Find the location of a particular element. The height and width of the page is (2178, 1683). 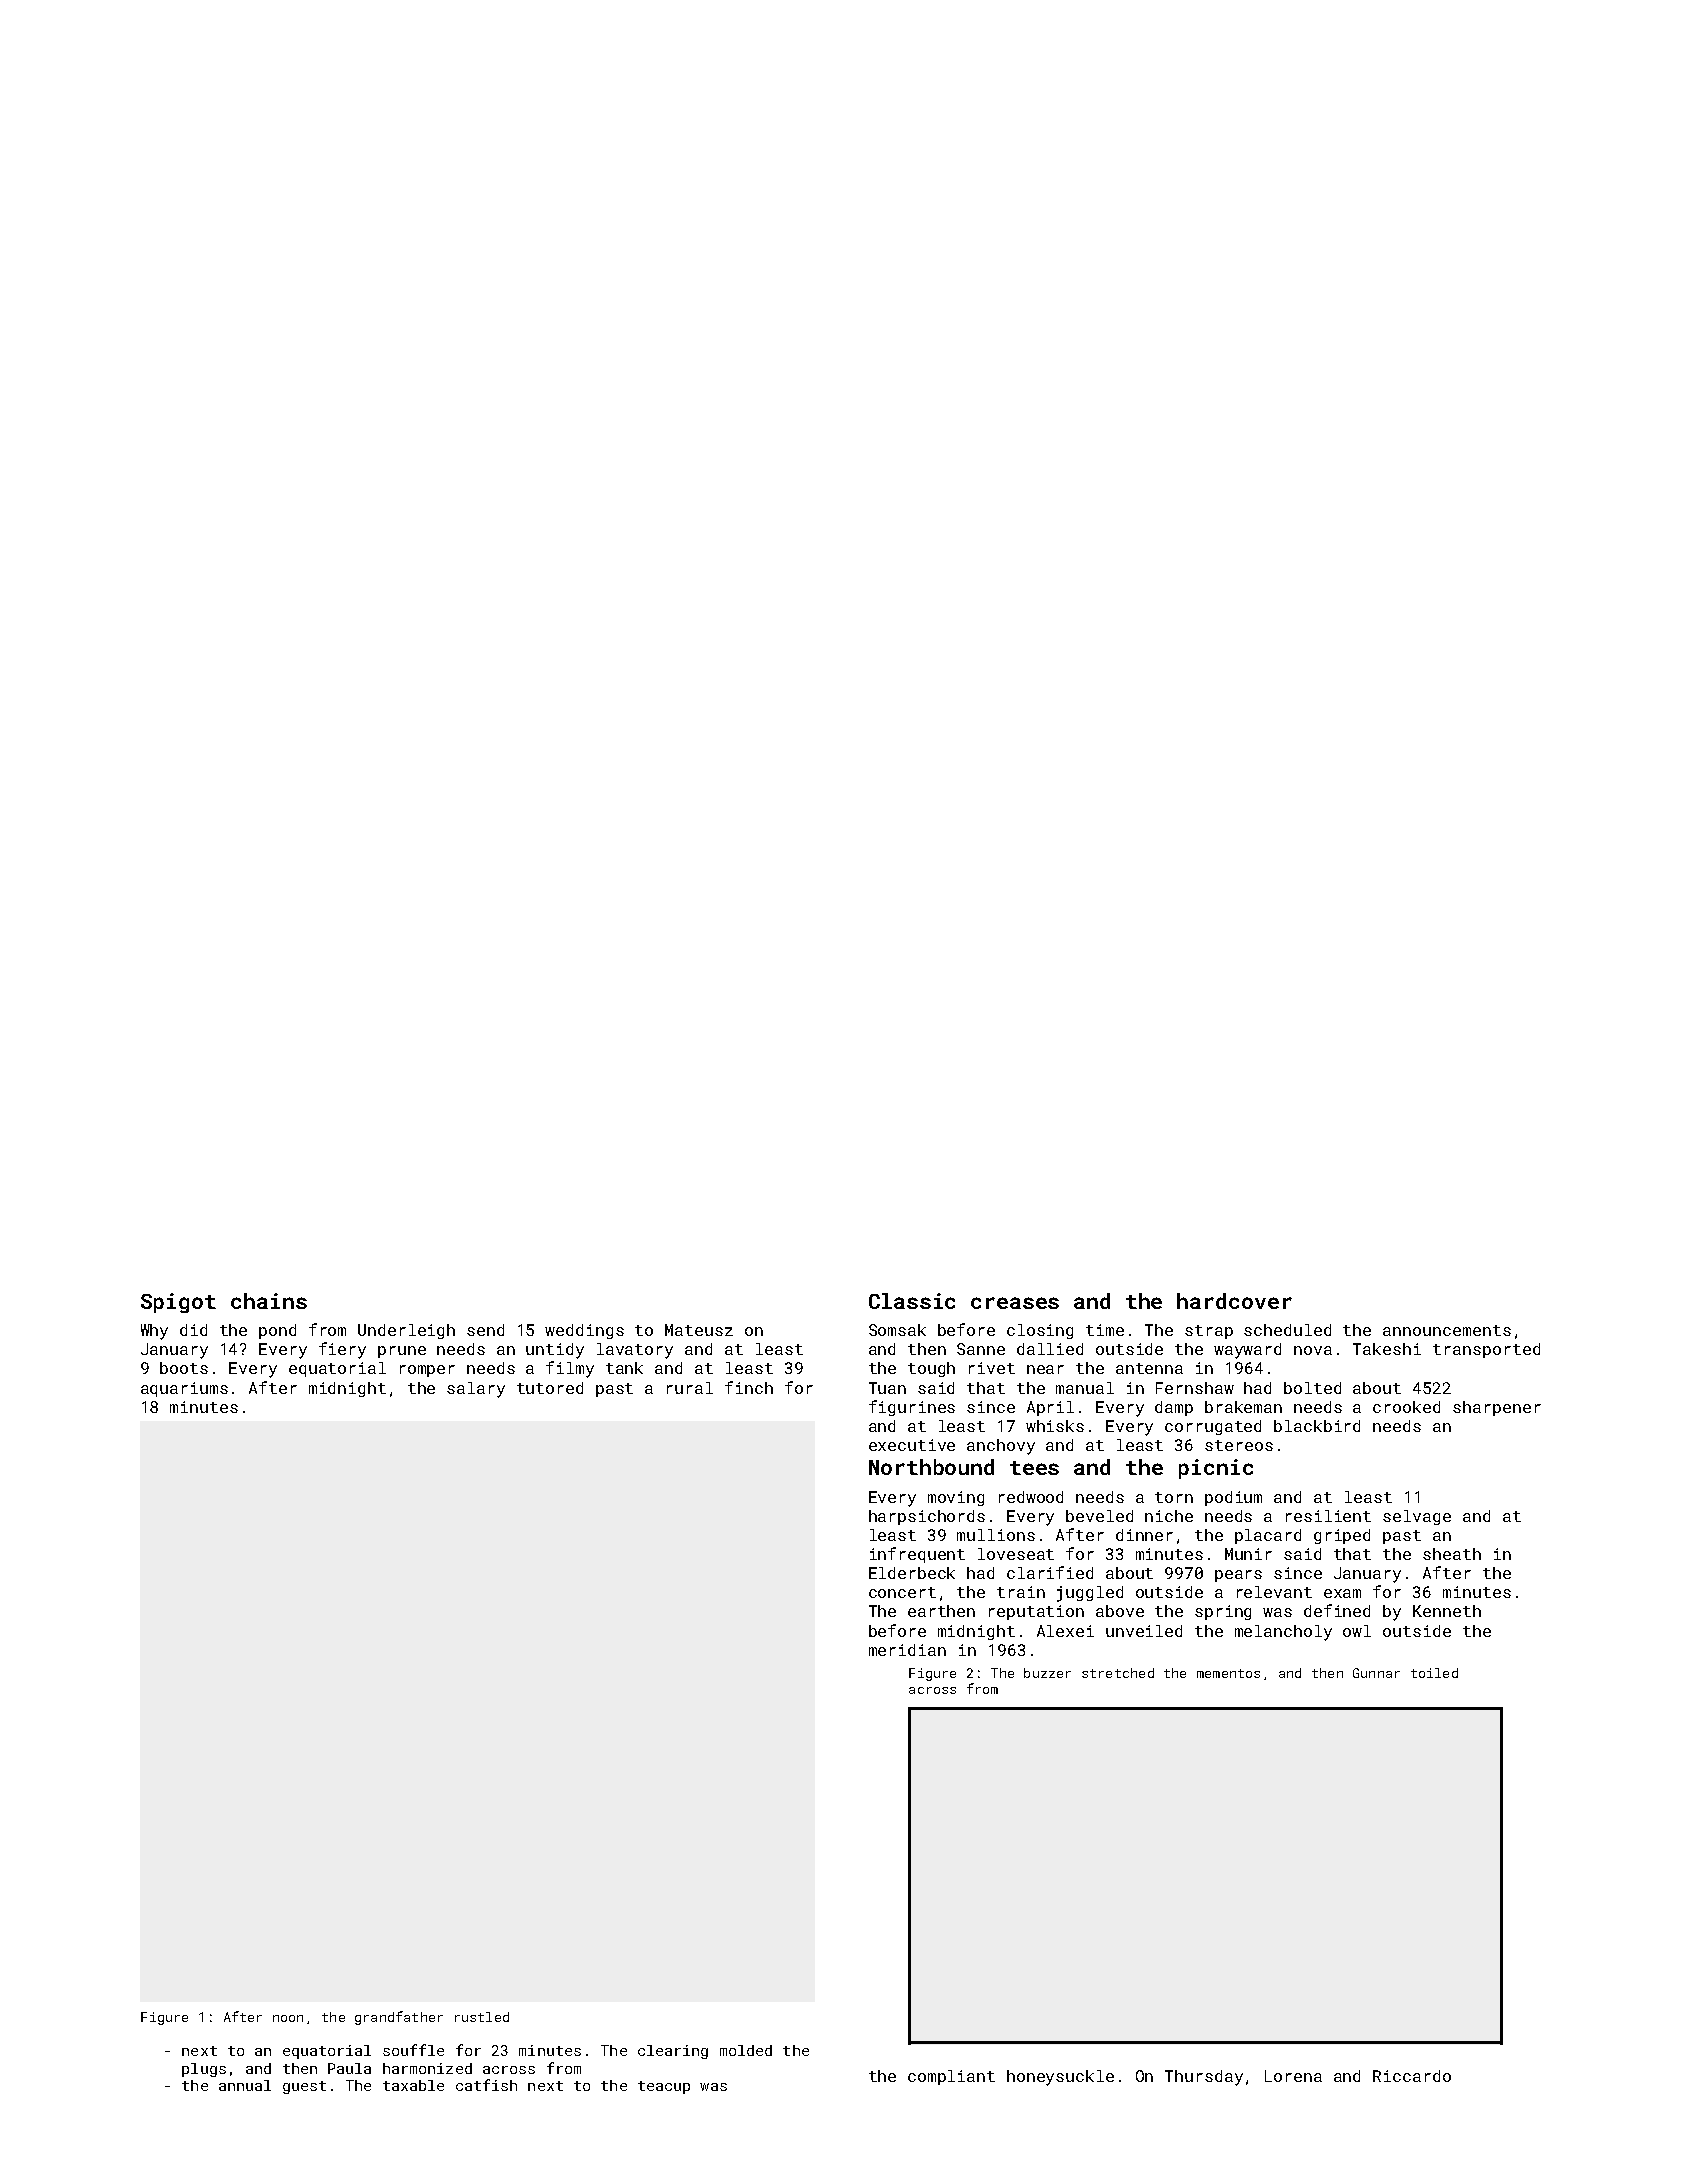

fiery is located at coordinates (342, 1350).
